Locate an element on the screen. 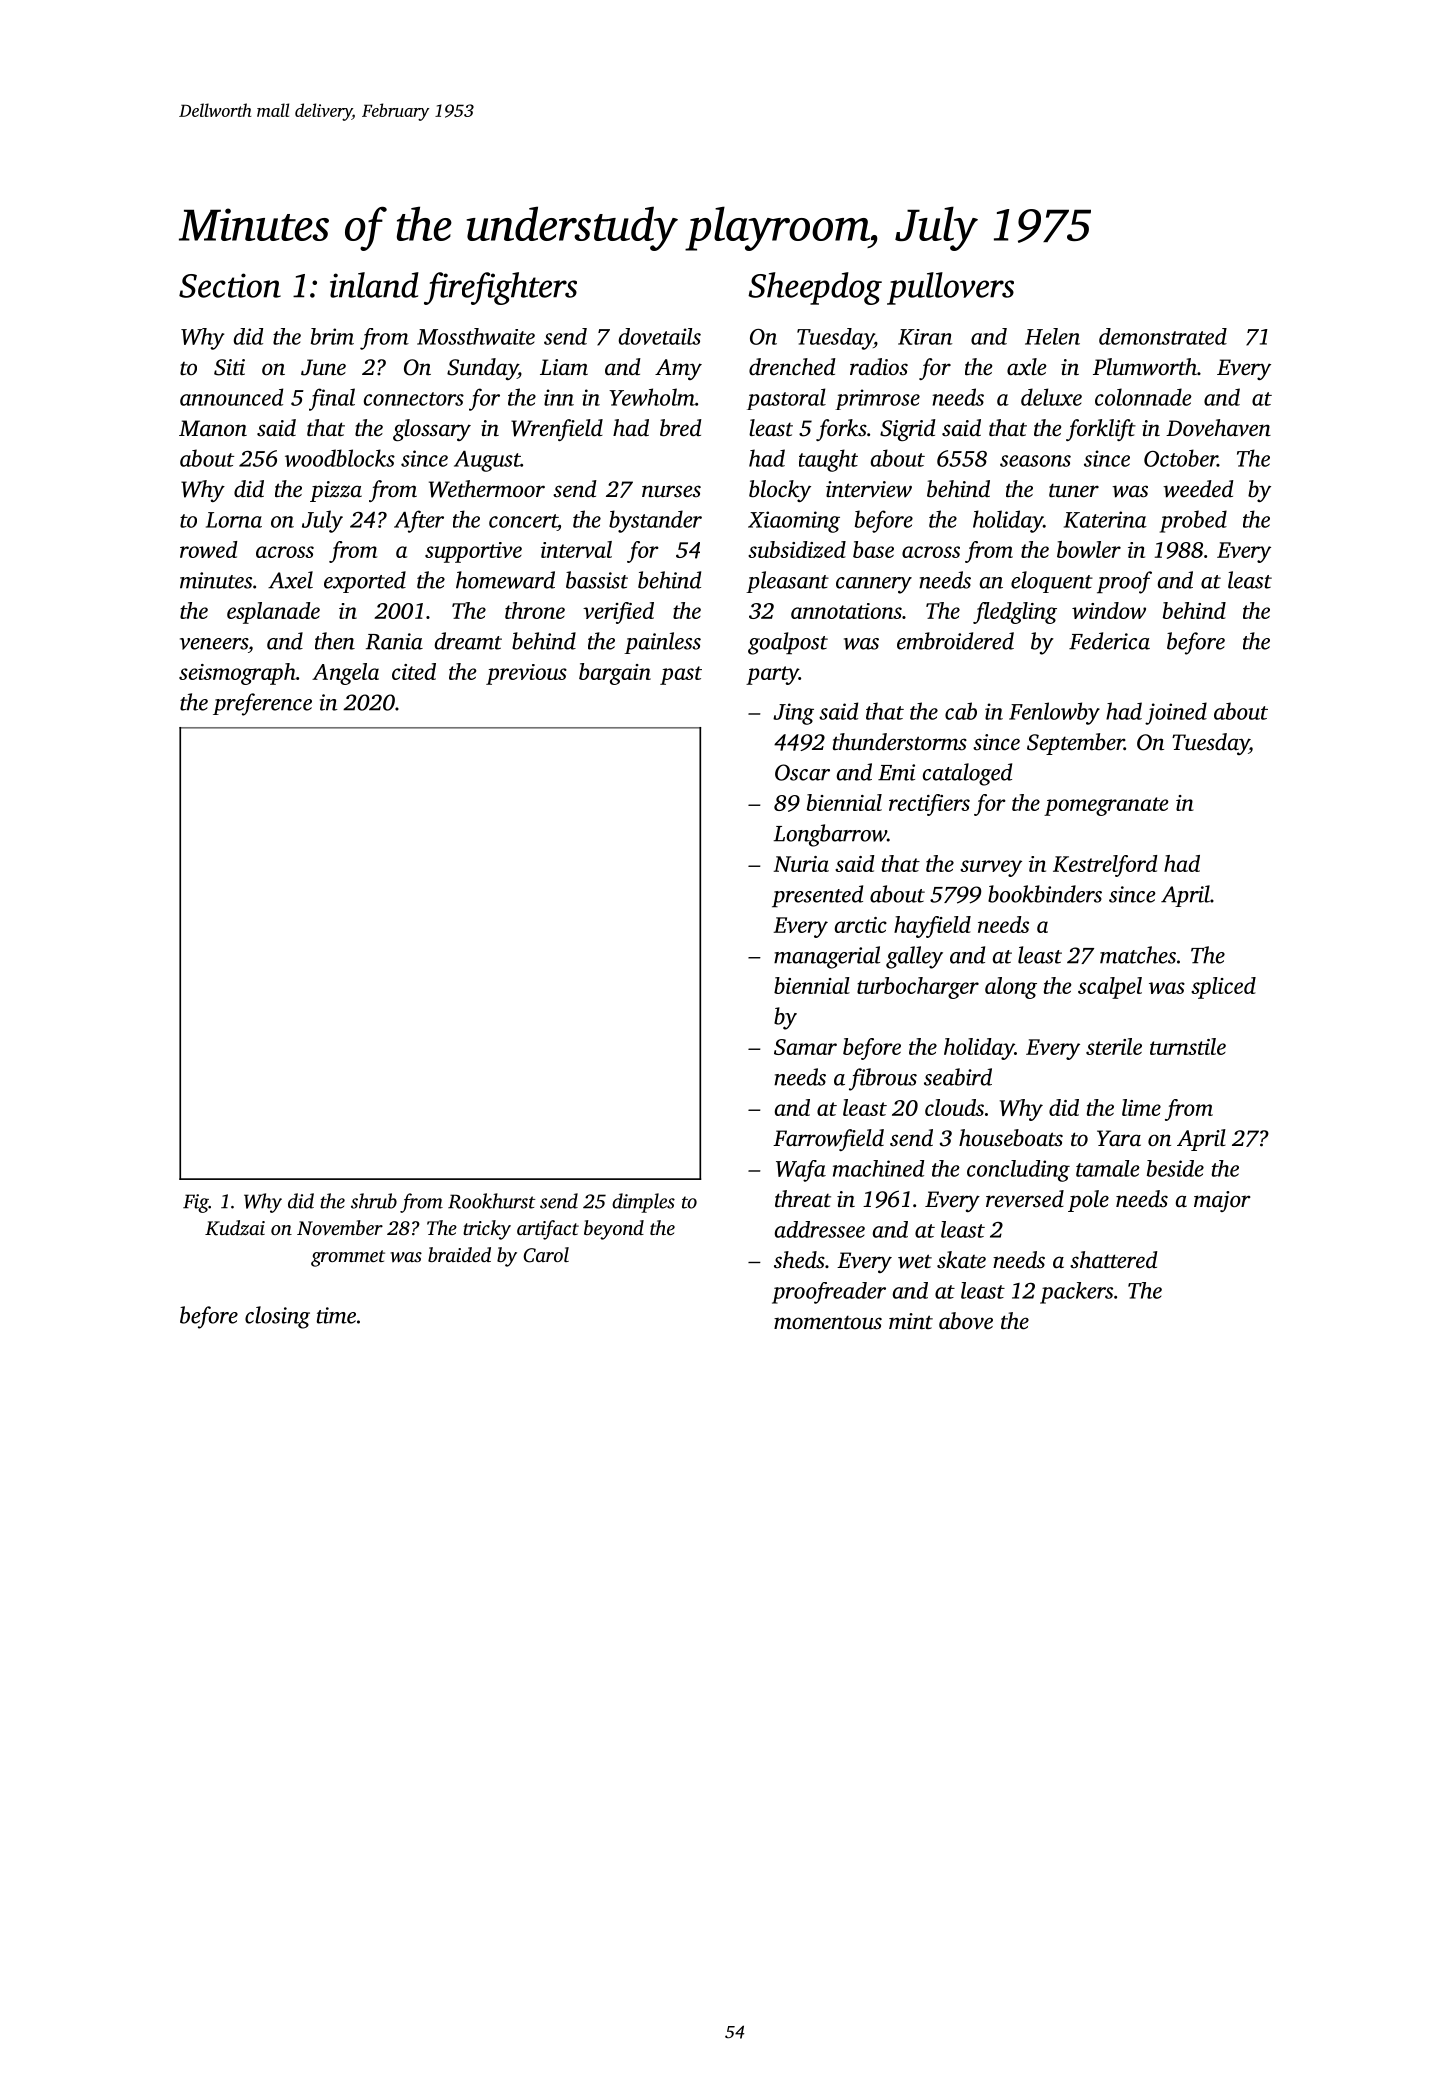 The width and height of the screenshot is (1450, 2100). bred is located at coordinates (681, 428).
